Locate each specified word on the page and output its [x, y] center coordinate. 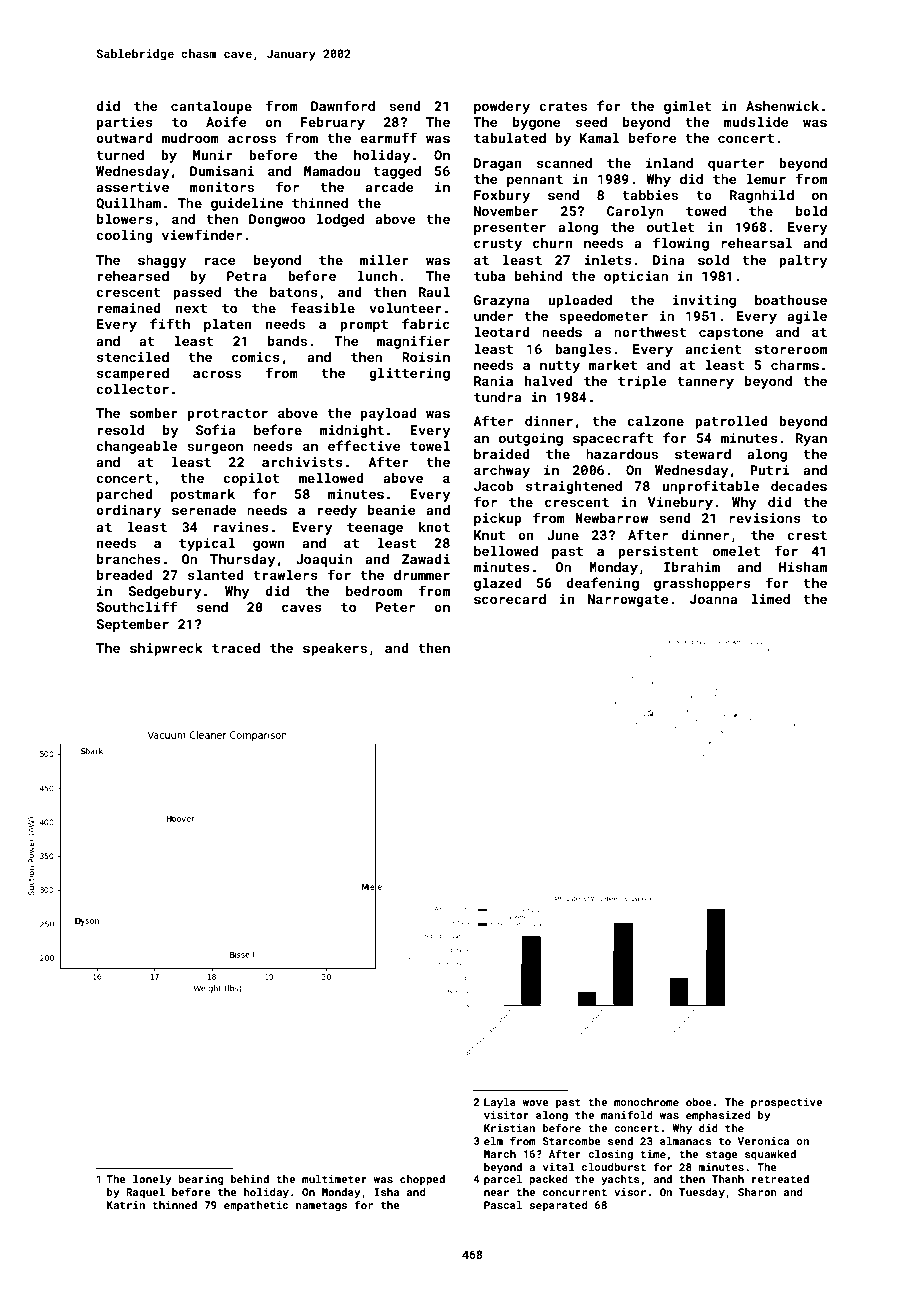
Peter [395, 607]
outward [124, 138]
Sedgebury [165, 592]
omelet [737, 551]
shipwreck [166, 649]
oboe [699, 1102]
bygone [536, 123]
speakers [335, 649]
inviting [704, 301]
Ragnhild [762, 196]
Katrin [126, 1205]
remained [129, 308]
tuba [489, 276]
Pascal [503, 1205]
